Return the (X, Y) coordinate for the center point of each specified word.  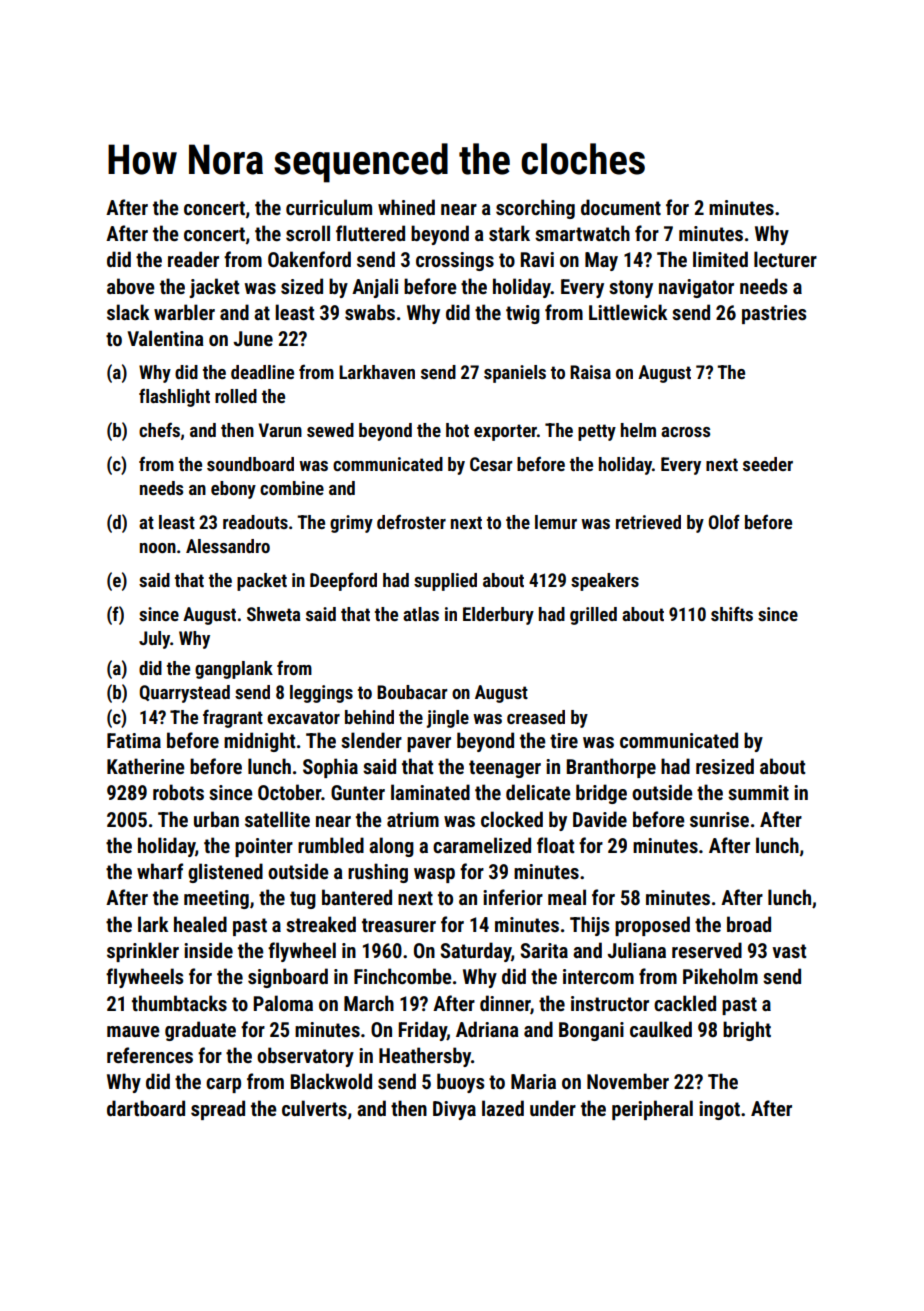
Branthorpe (611, 768)
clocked (512, 819)
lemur (556, 522)
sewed (330, 430)
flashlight (174, 397)
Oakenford (309, 259)
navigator (696, 288)
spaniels (515, 374)
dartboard (146, 1108)
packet (262, 582)
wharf (160, 871)
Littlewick (628, 312)
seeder (768, 464)
